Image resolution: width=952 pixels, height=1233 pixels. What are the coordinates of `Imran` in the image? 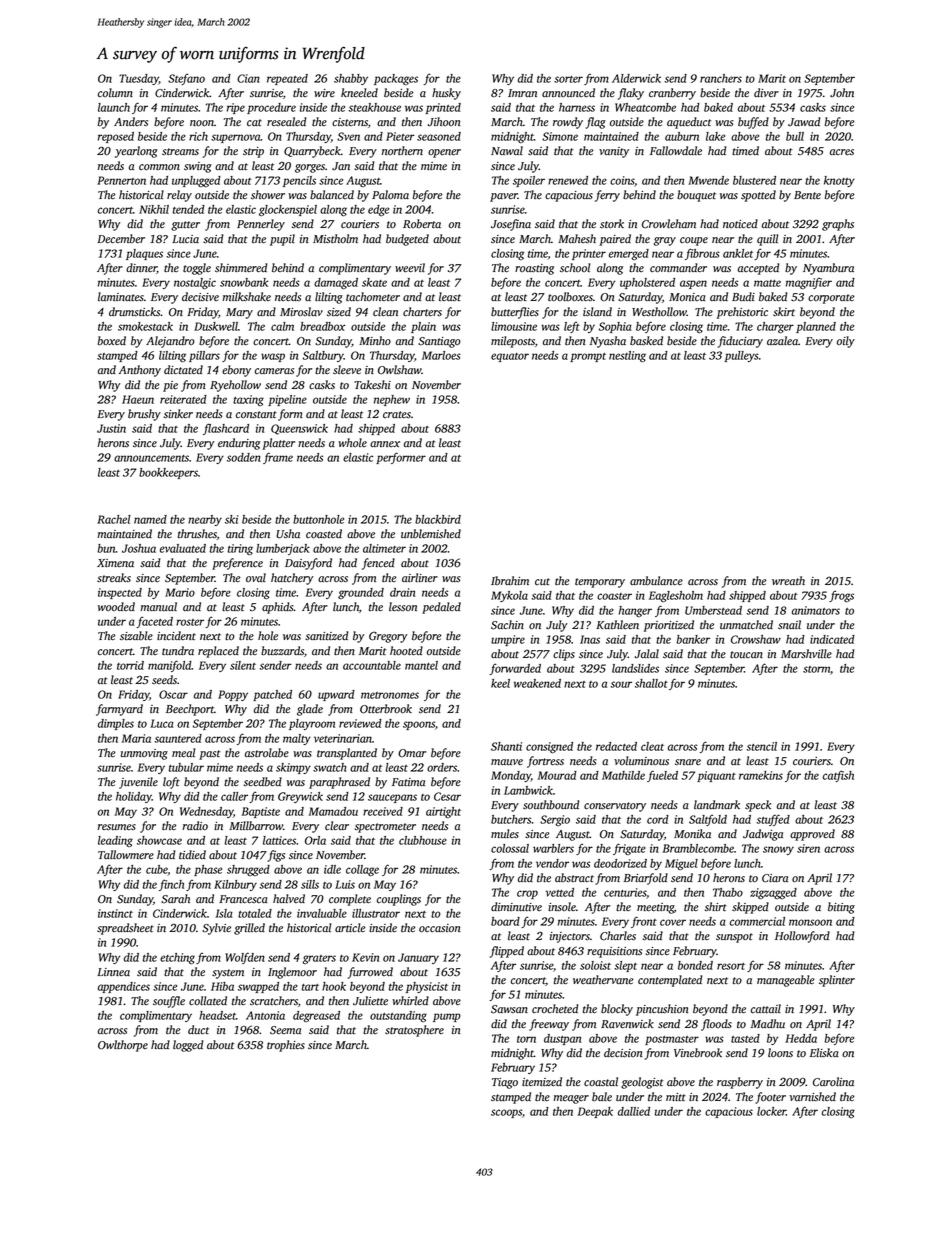 It's located at (522, 93).
